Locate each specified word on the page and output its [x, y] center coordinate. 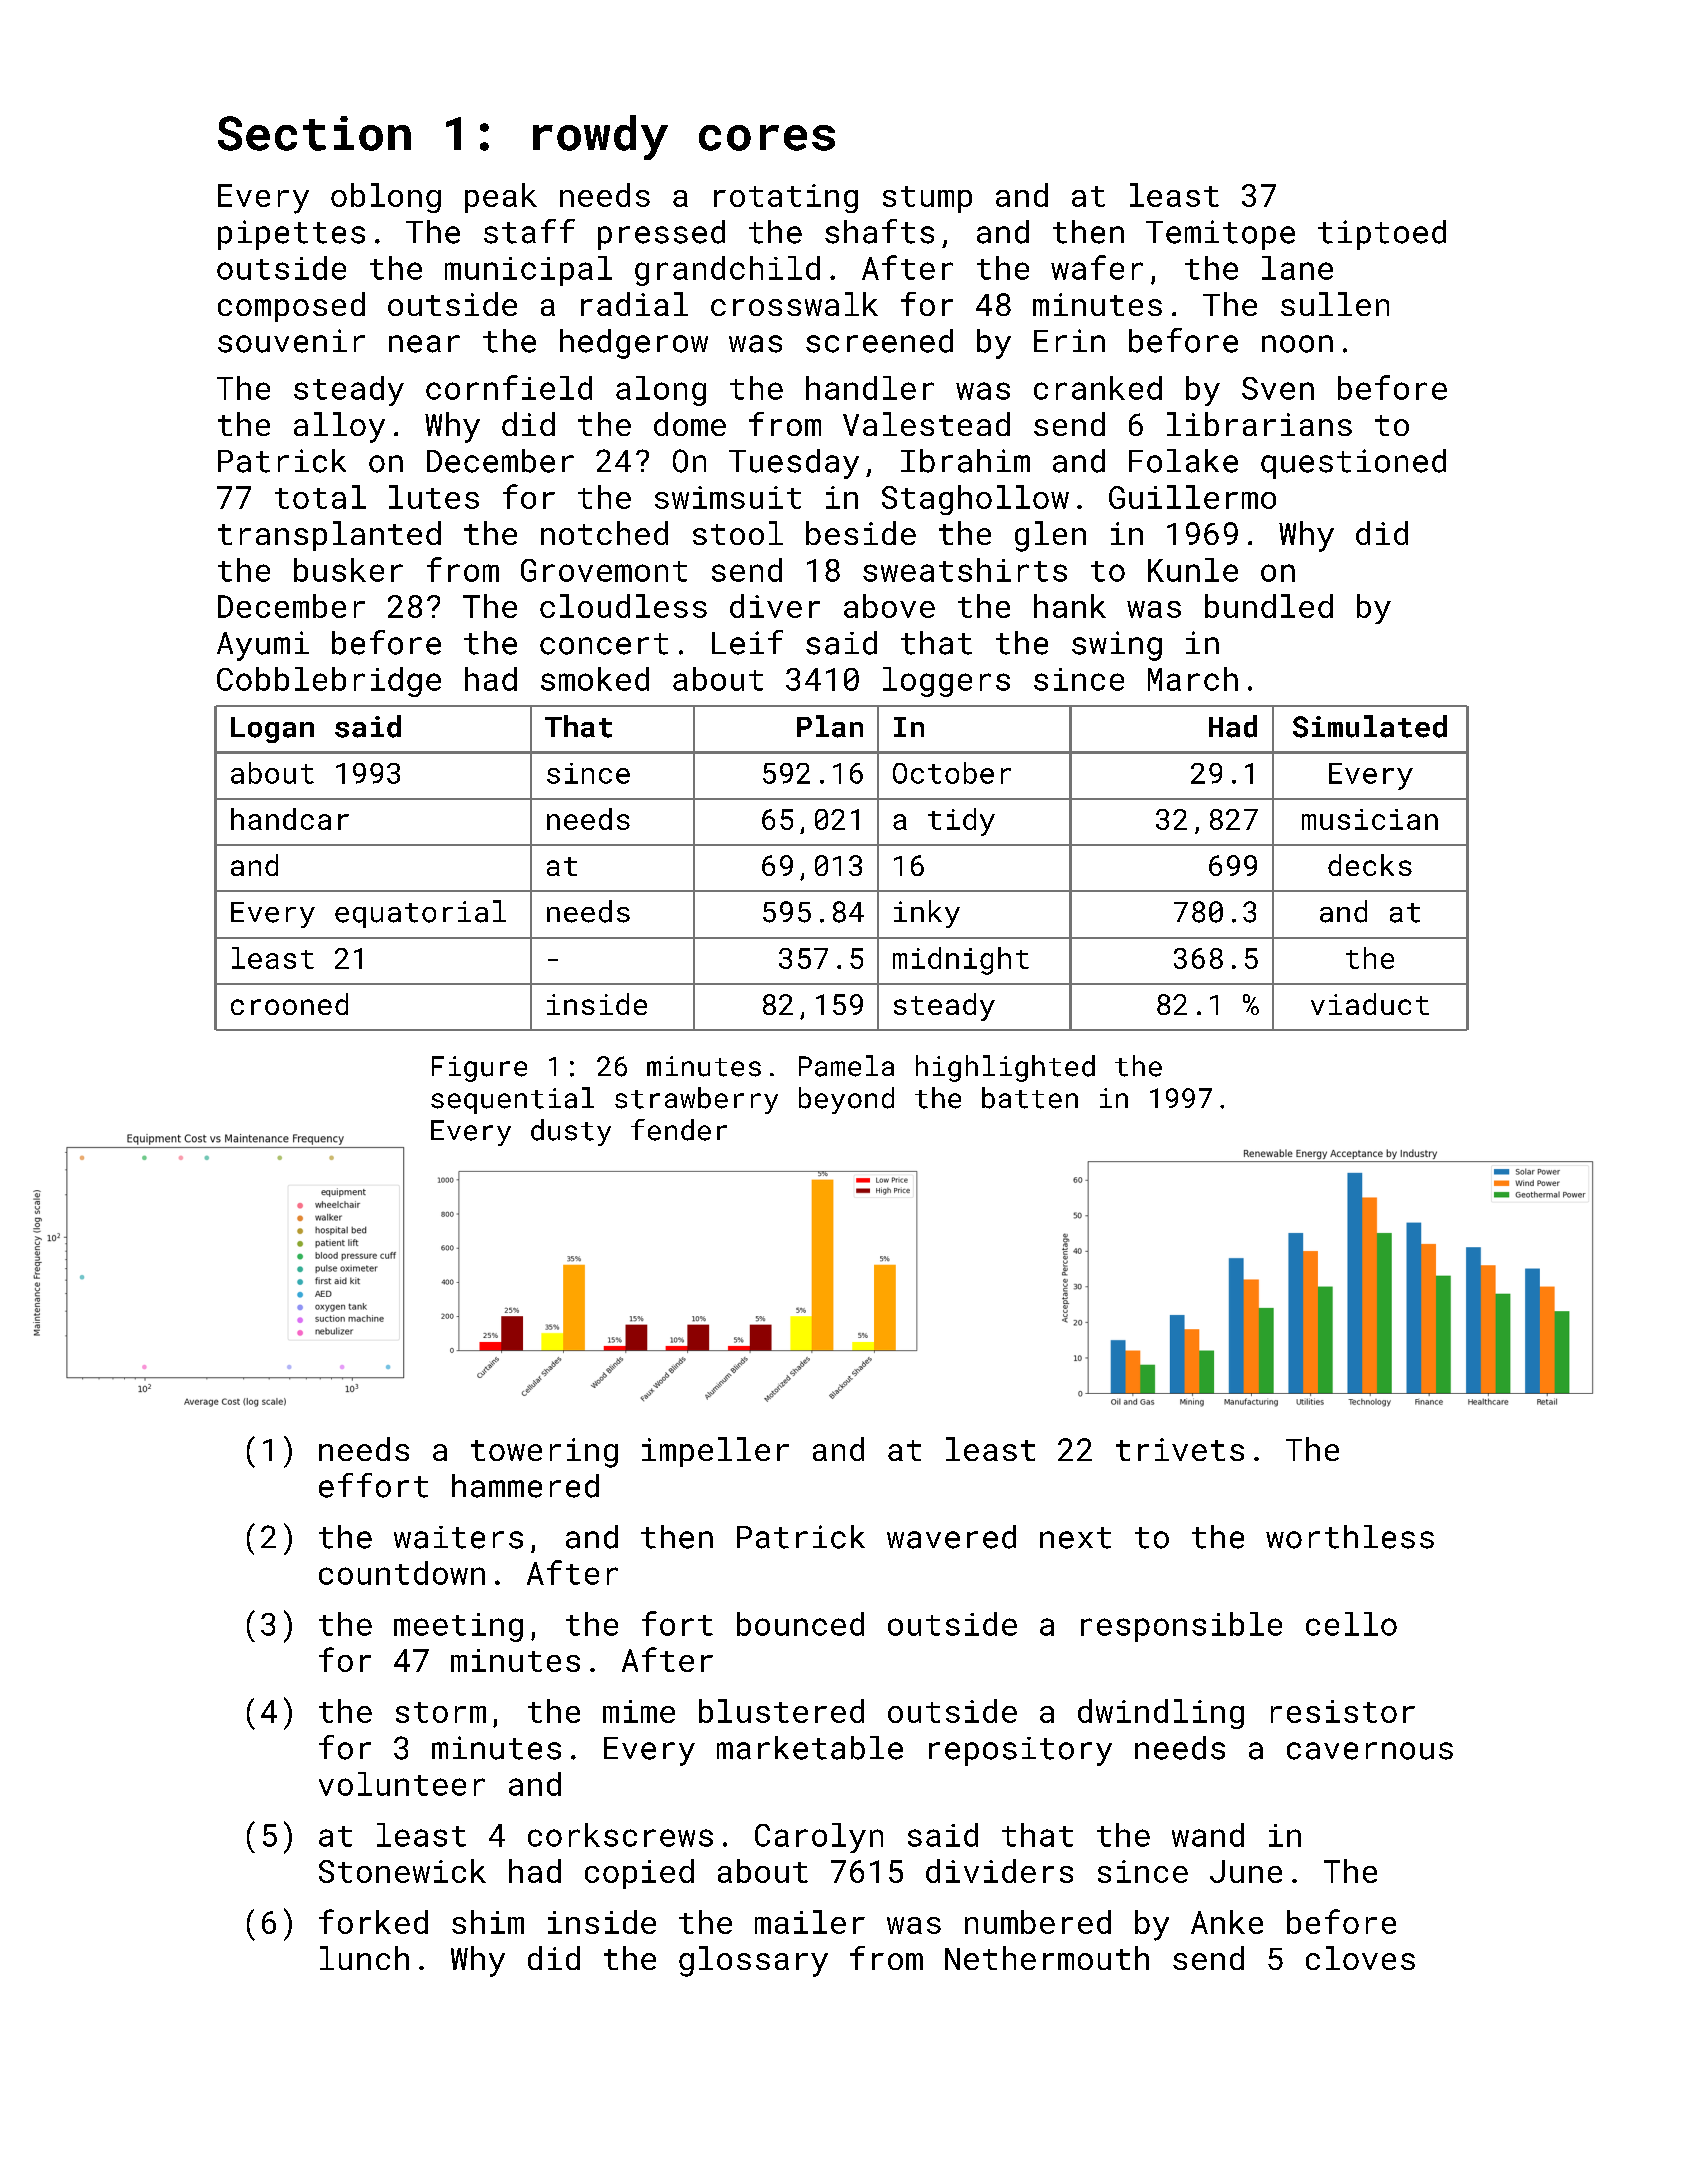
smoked [595, 679]
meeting [458, 1627]
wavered [951, 1537]
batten [1030, 1098]
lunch [364, 1958]
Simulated [1370, 726]
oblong [386, 198]
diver [775, 606]
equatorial [420, 914]
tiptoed [1382, 235]
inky [927, 914]
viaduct [1370, 1004]
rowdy [600, 137]
